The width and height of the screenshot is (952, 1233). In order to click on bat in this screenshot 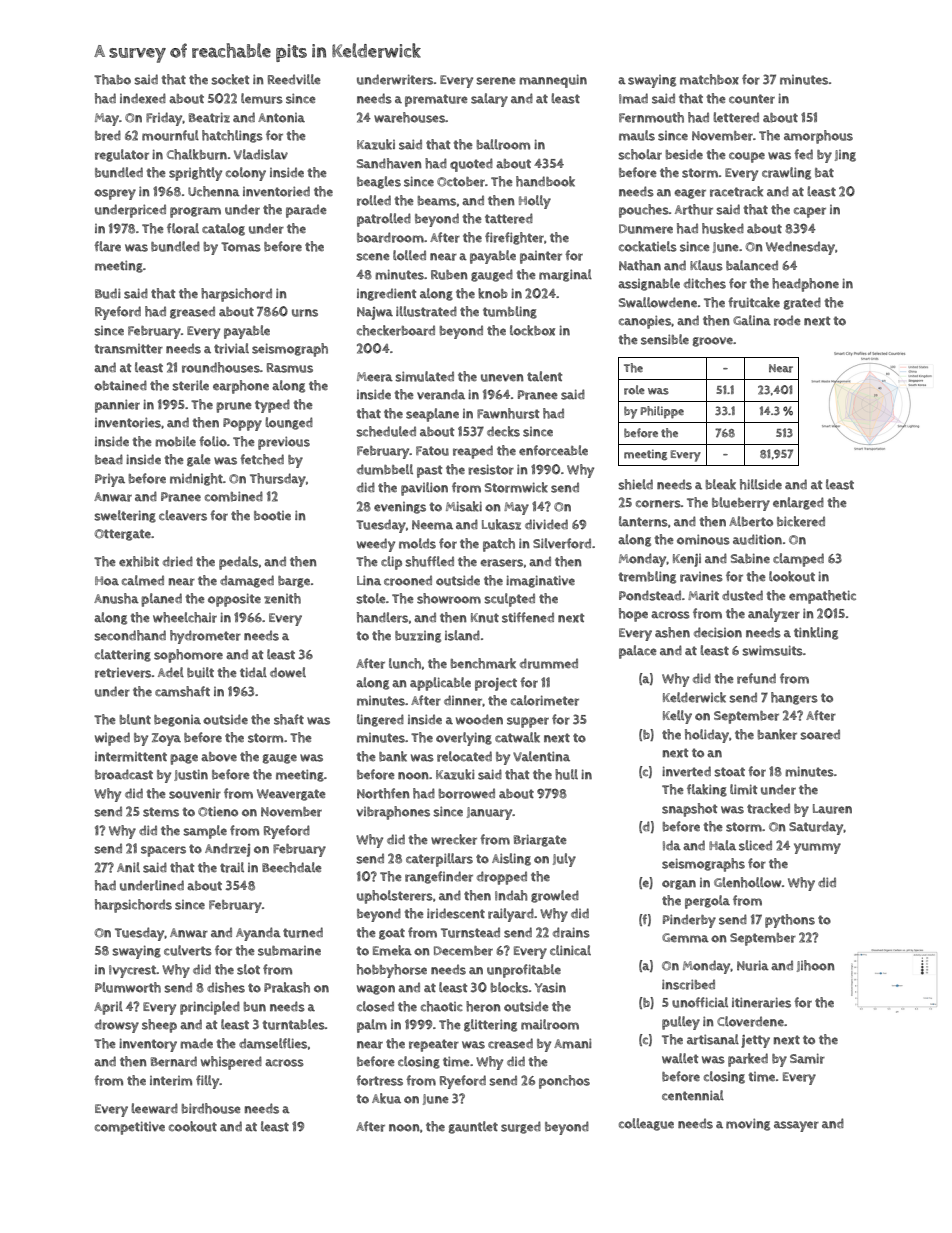, I will do `click(824, 173)`.
